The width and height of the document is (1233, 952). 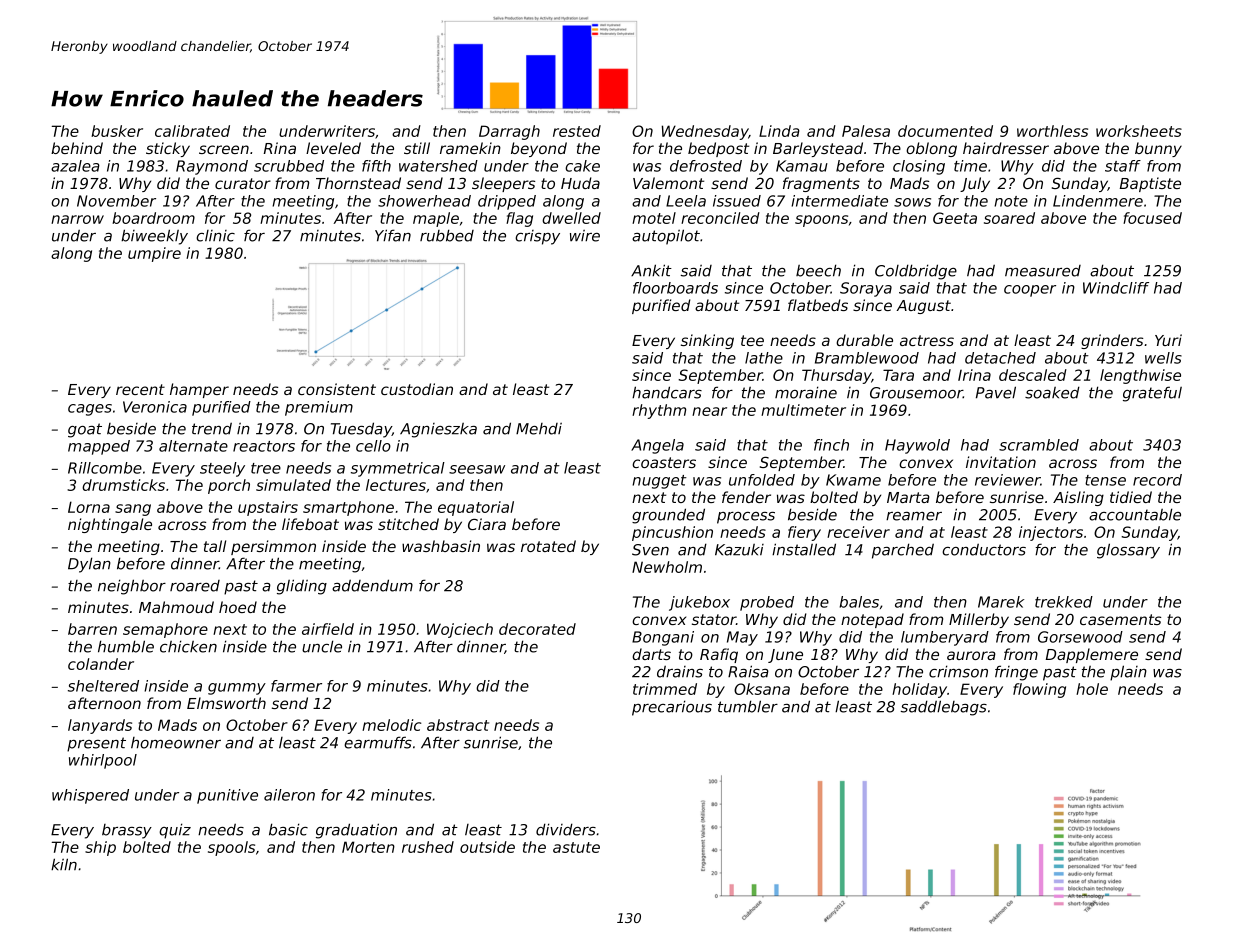 What do you see at coordinates (1140, 376) in the document?
I see `lengthwise` at bounding box center [1140, 376].
